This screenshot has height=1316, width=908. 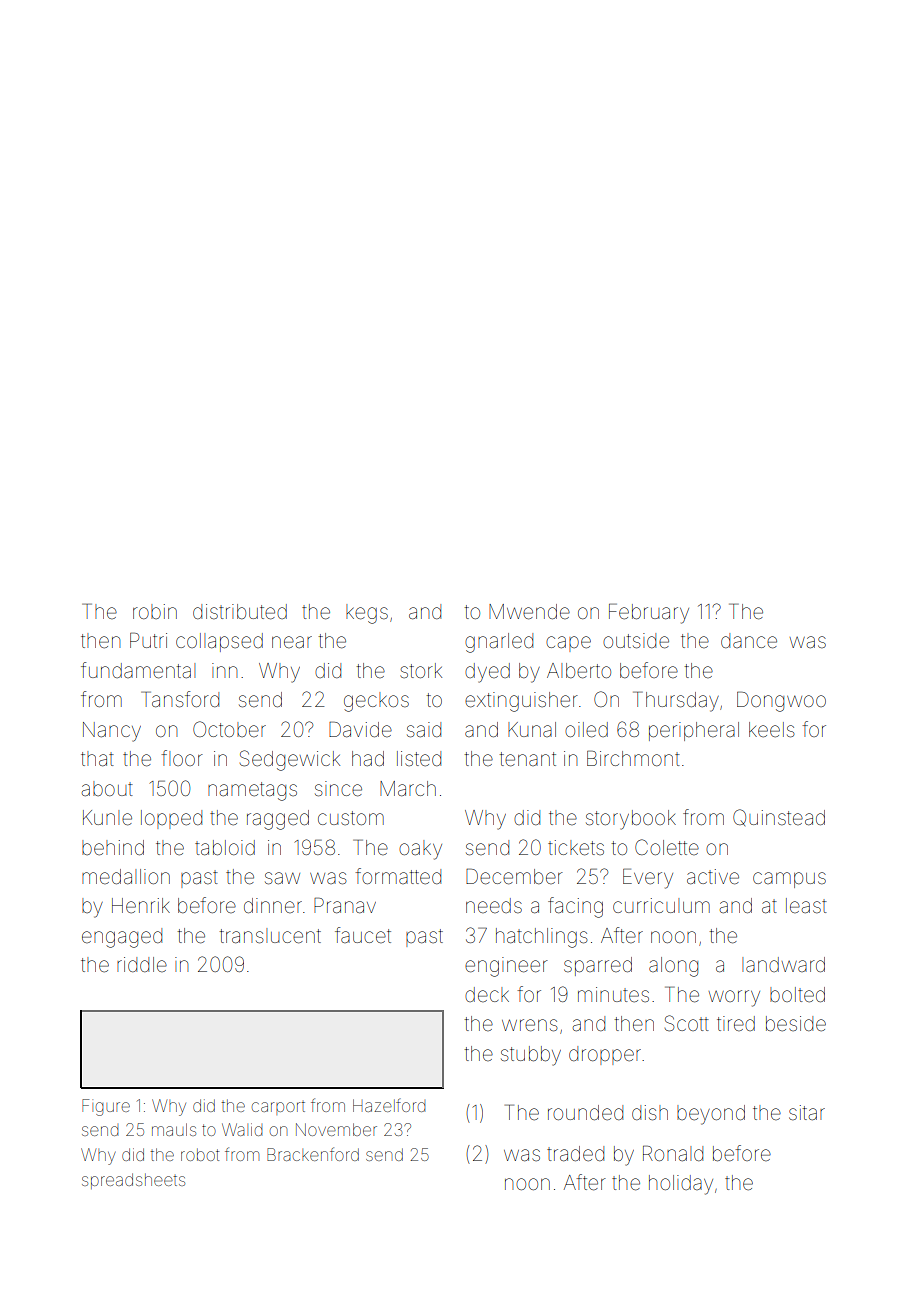 What do you see at coordinates (531, 1056) in the screenshot?
I see `stubby` at bounding box center [531, 1056].
